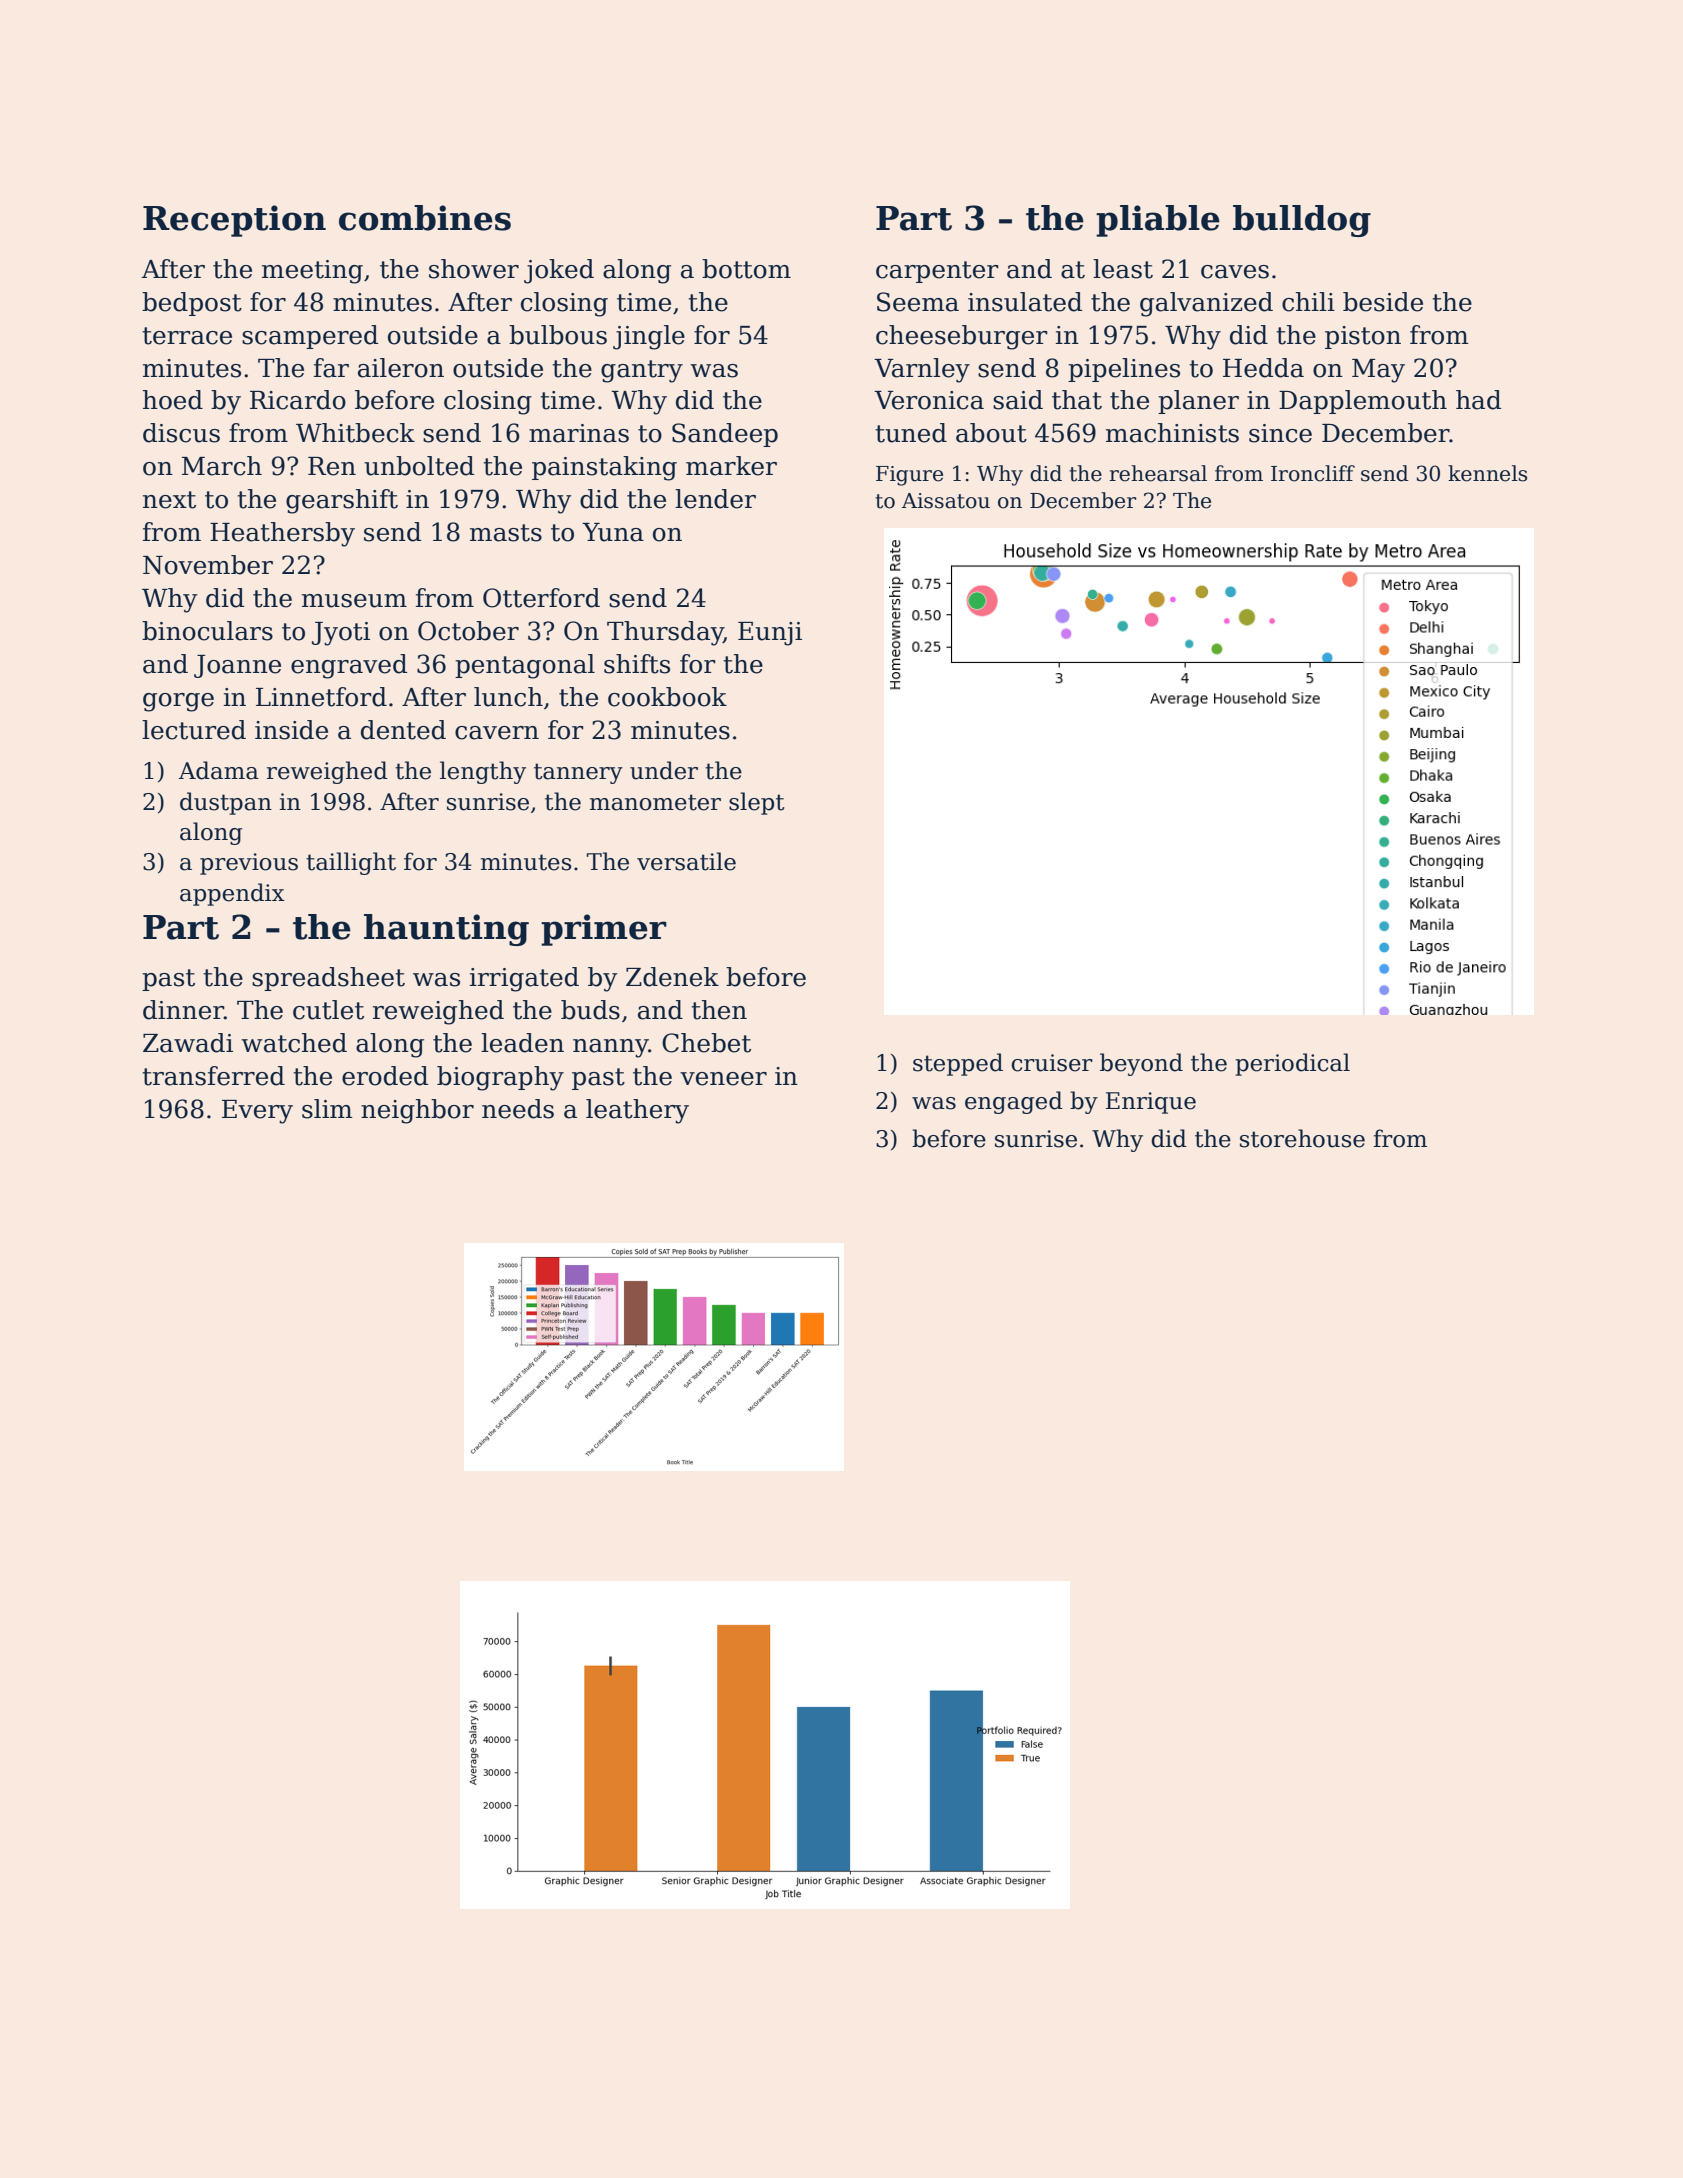 This screenshot has width=1683, height=2178. What do you see at coordinates (1124, 370) in the screenshot?
I see `pipelines` at bounding box center [1124, 370].
